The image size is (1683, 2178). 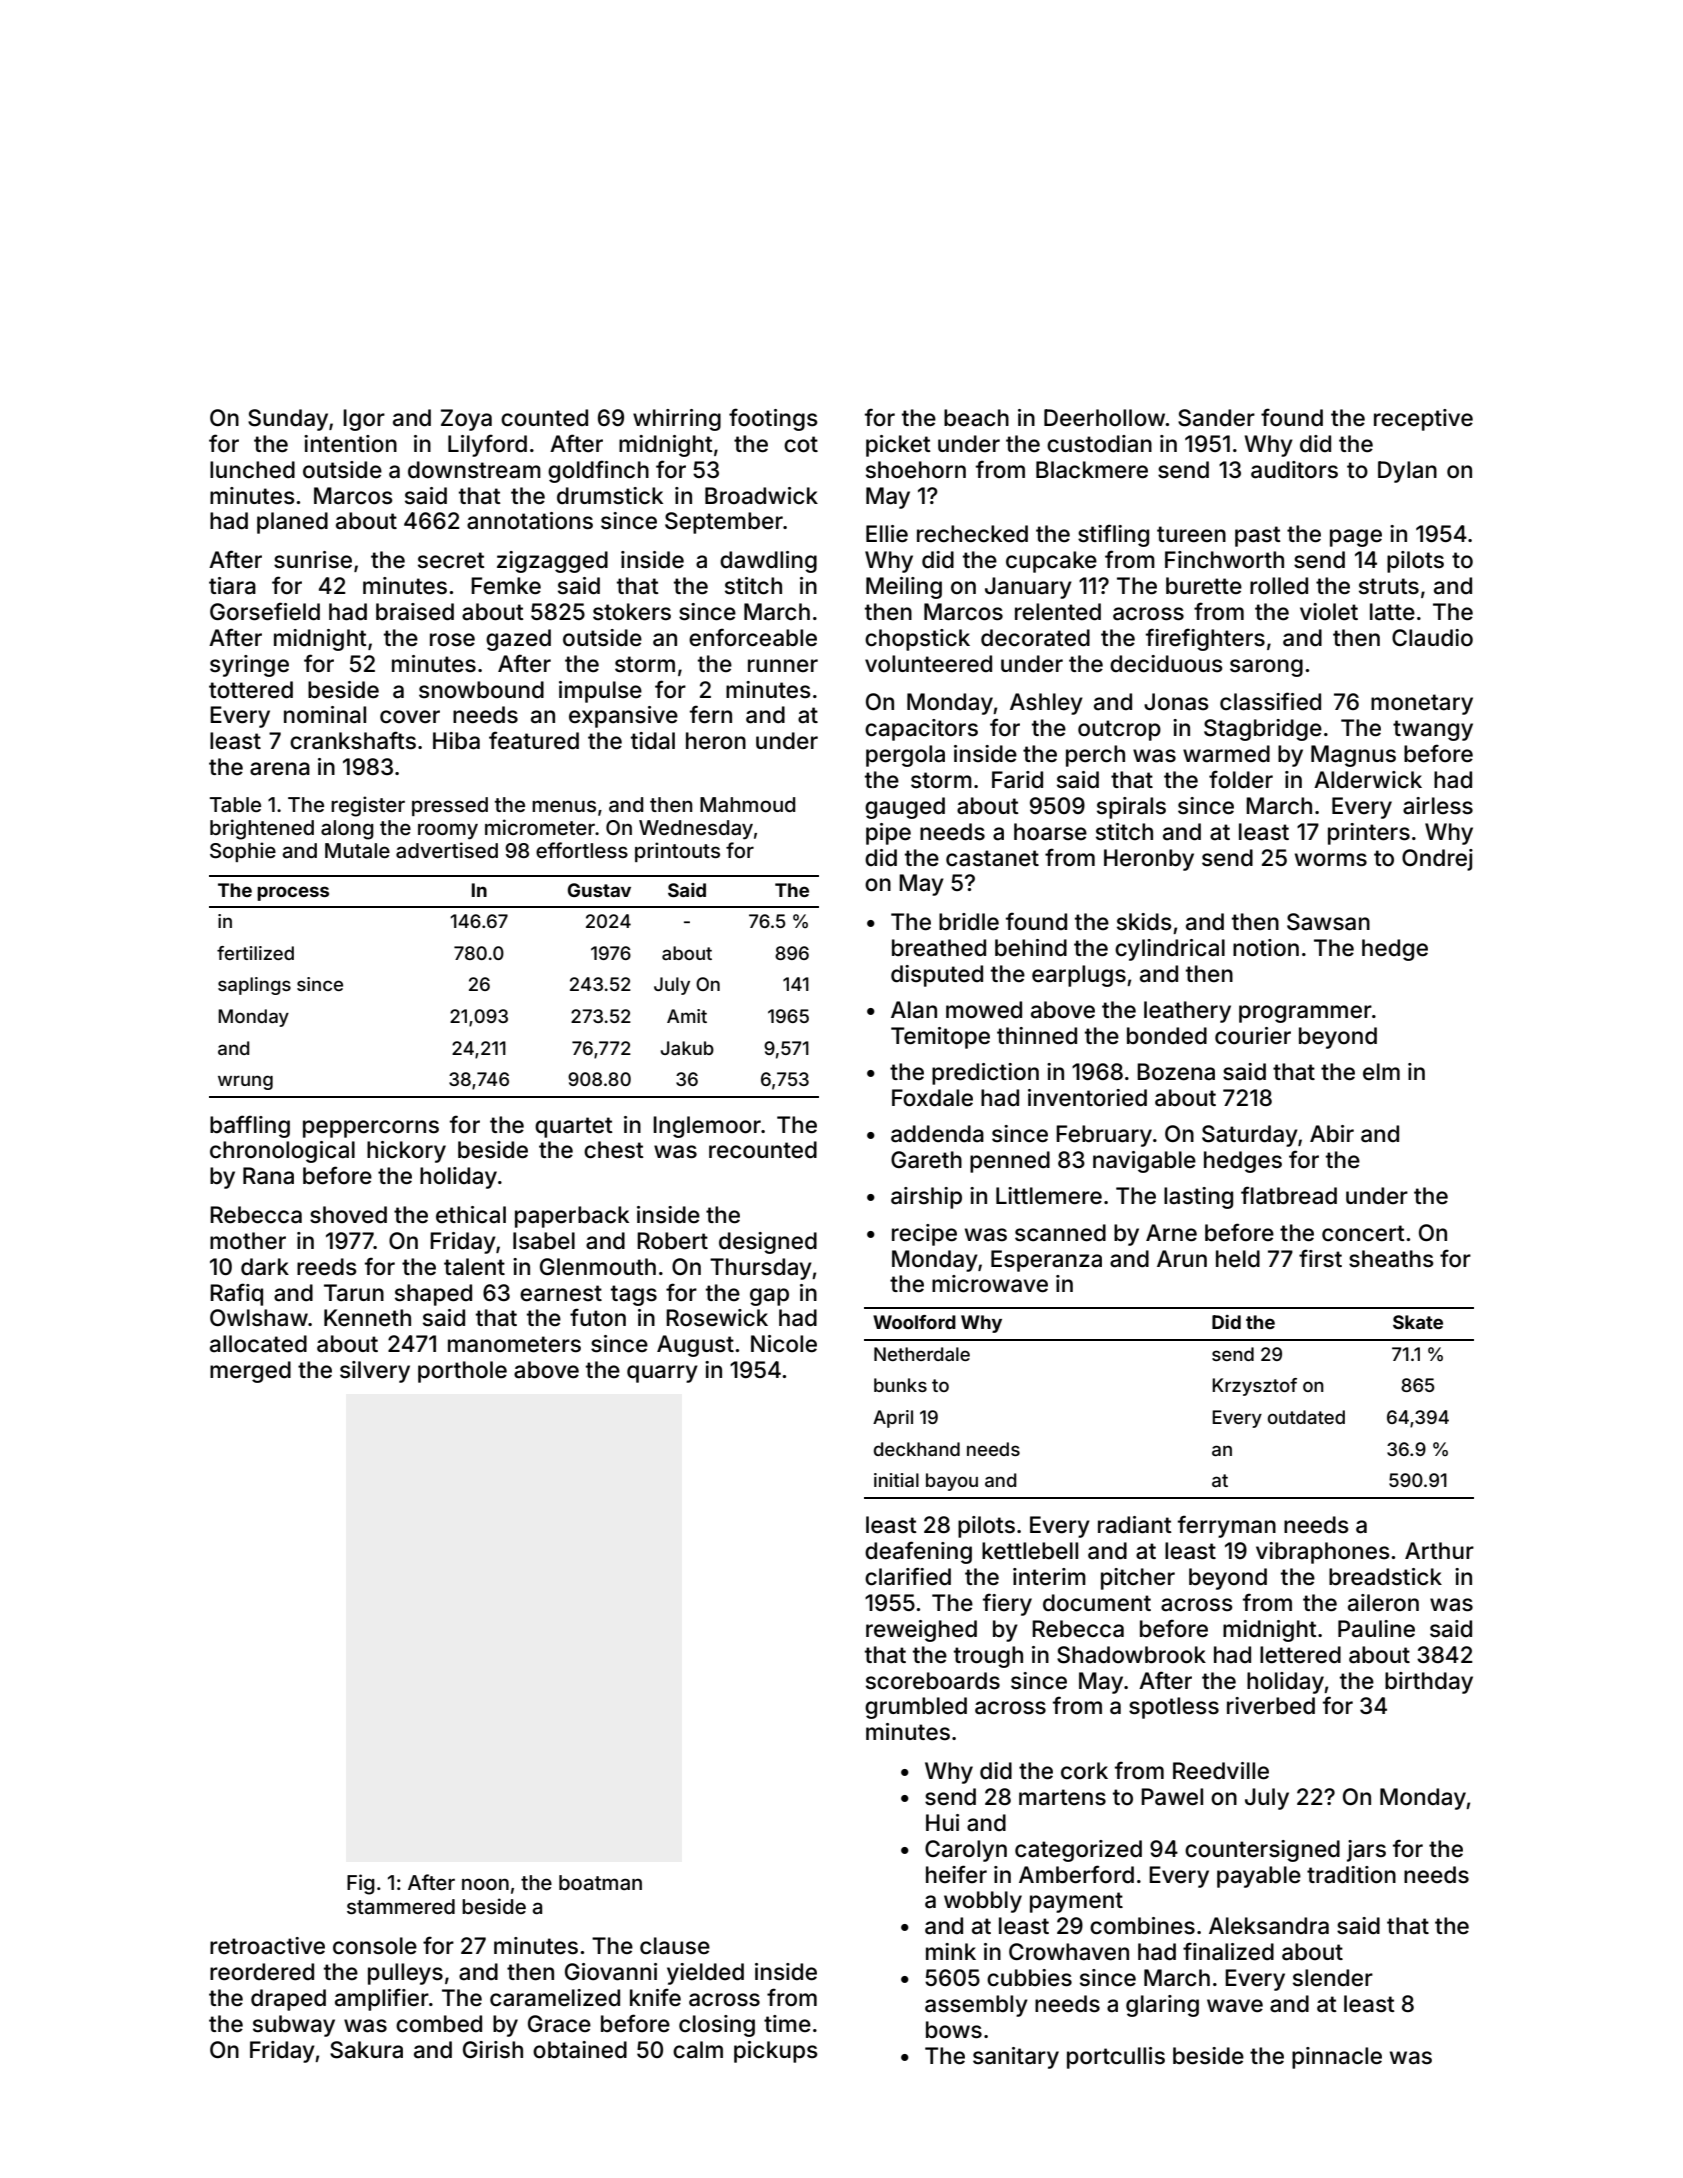 I want to click on whirring, so click(x=677, y=420).
